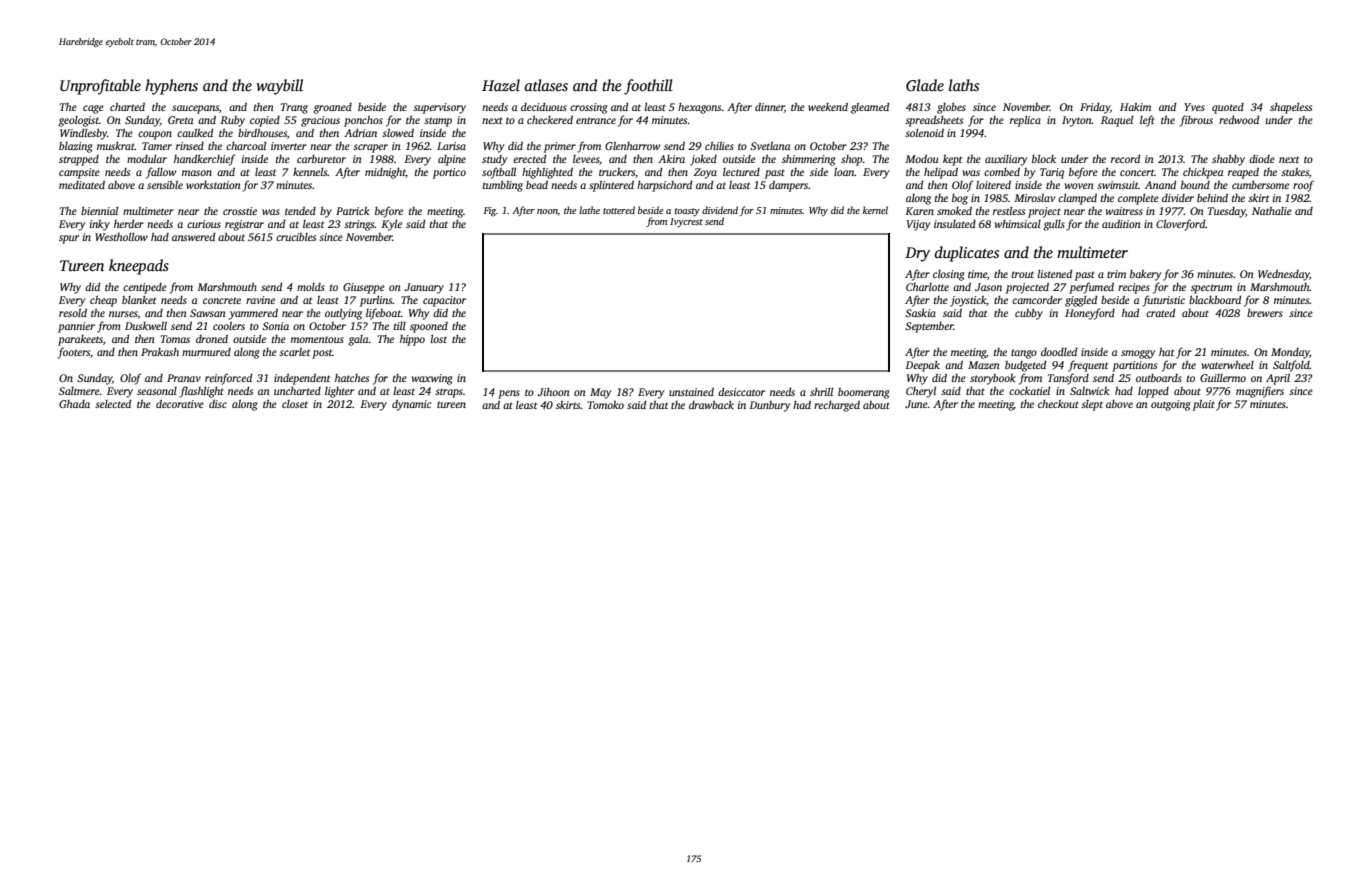 This image has height=887, width=1372. Describe the element at coordinates (648, 87) in the image. I see `foothill` at that location.
